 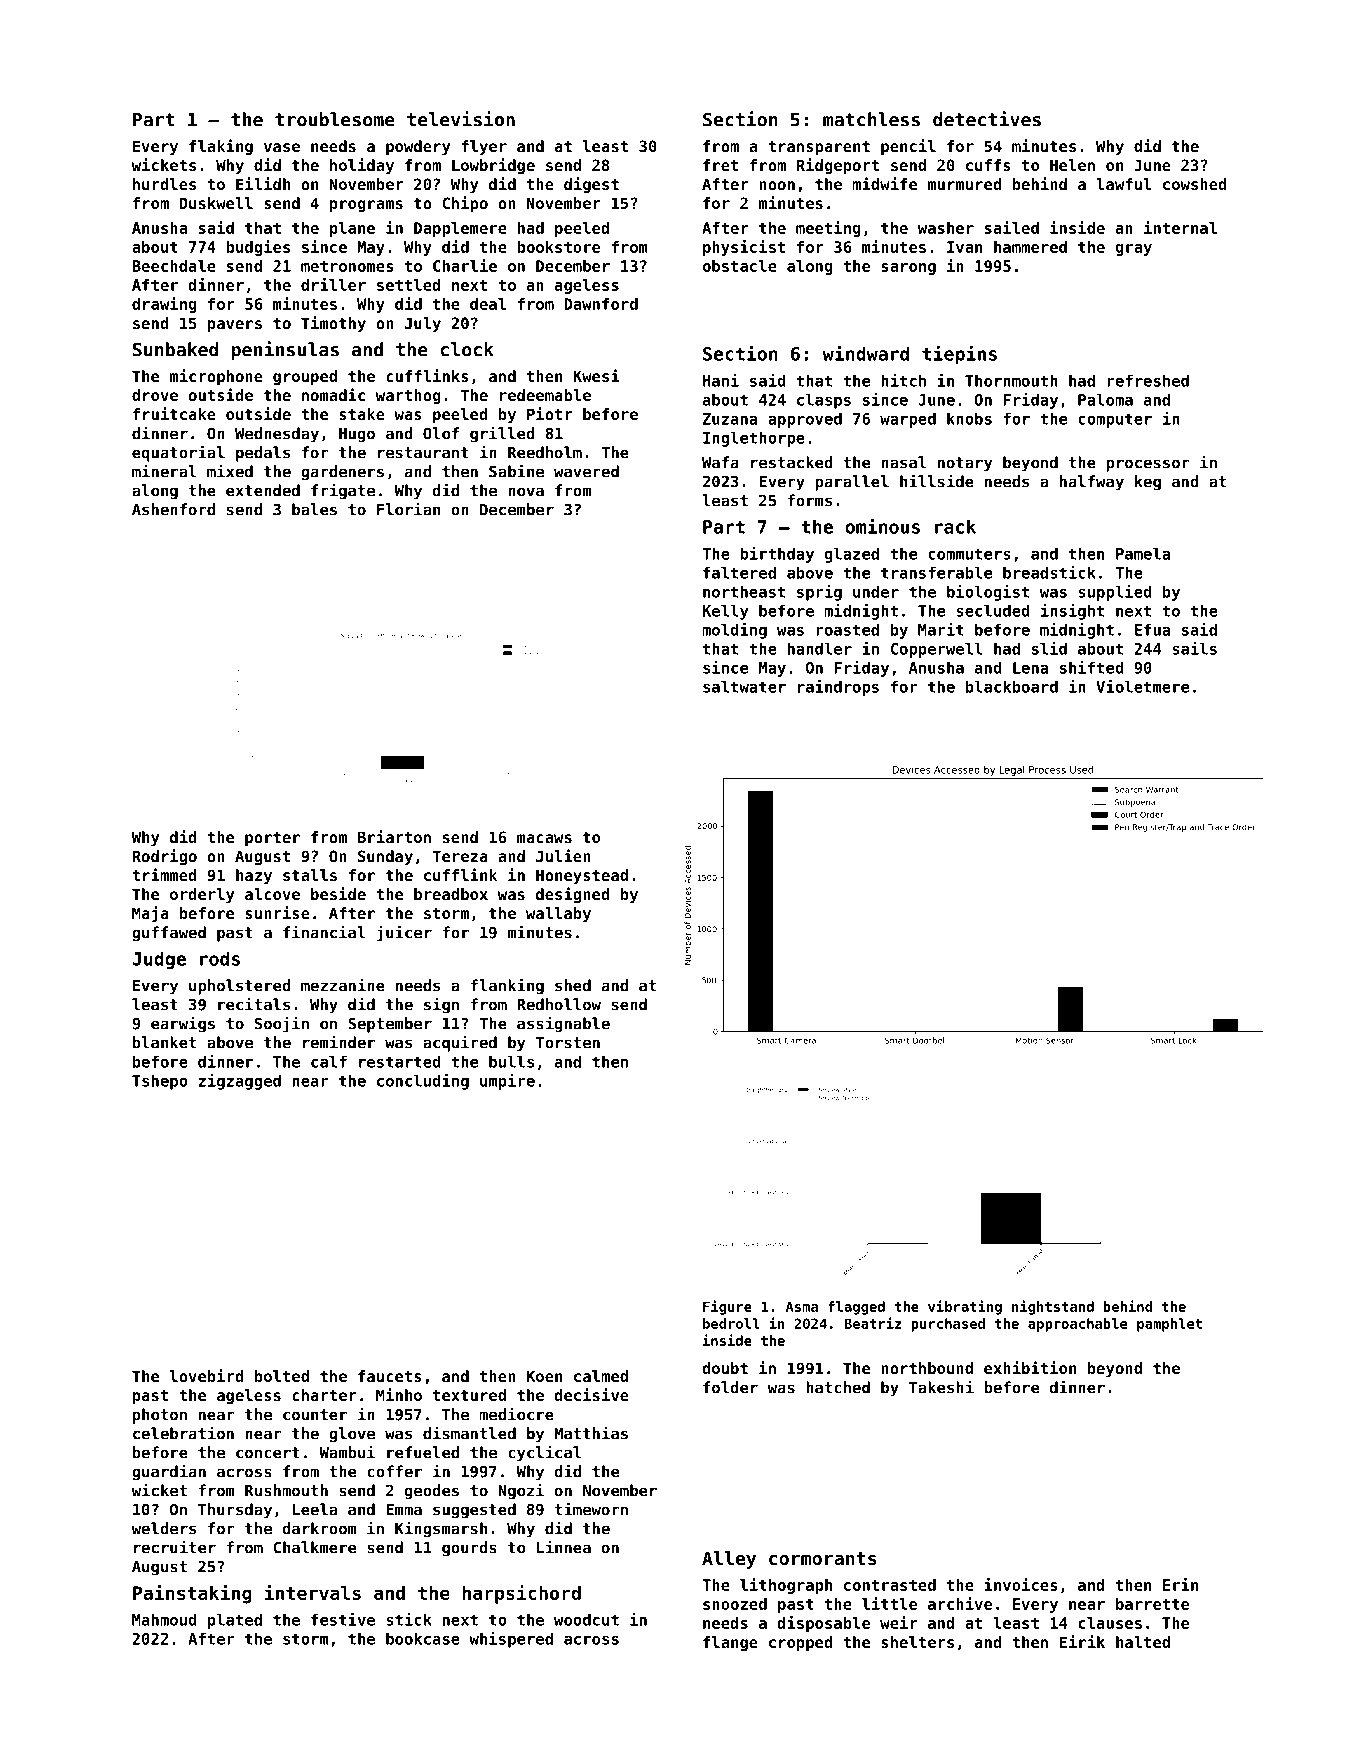 I want to click on Mahmoud, so click(x=164, y=1619).
